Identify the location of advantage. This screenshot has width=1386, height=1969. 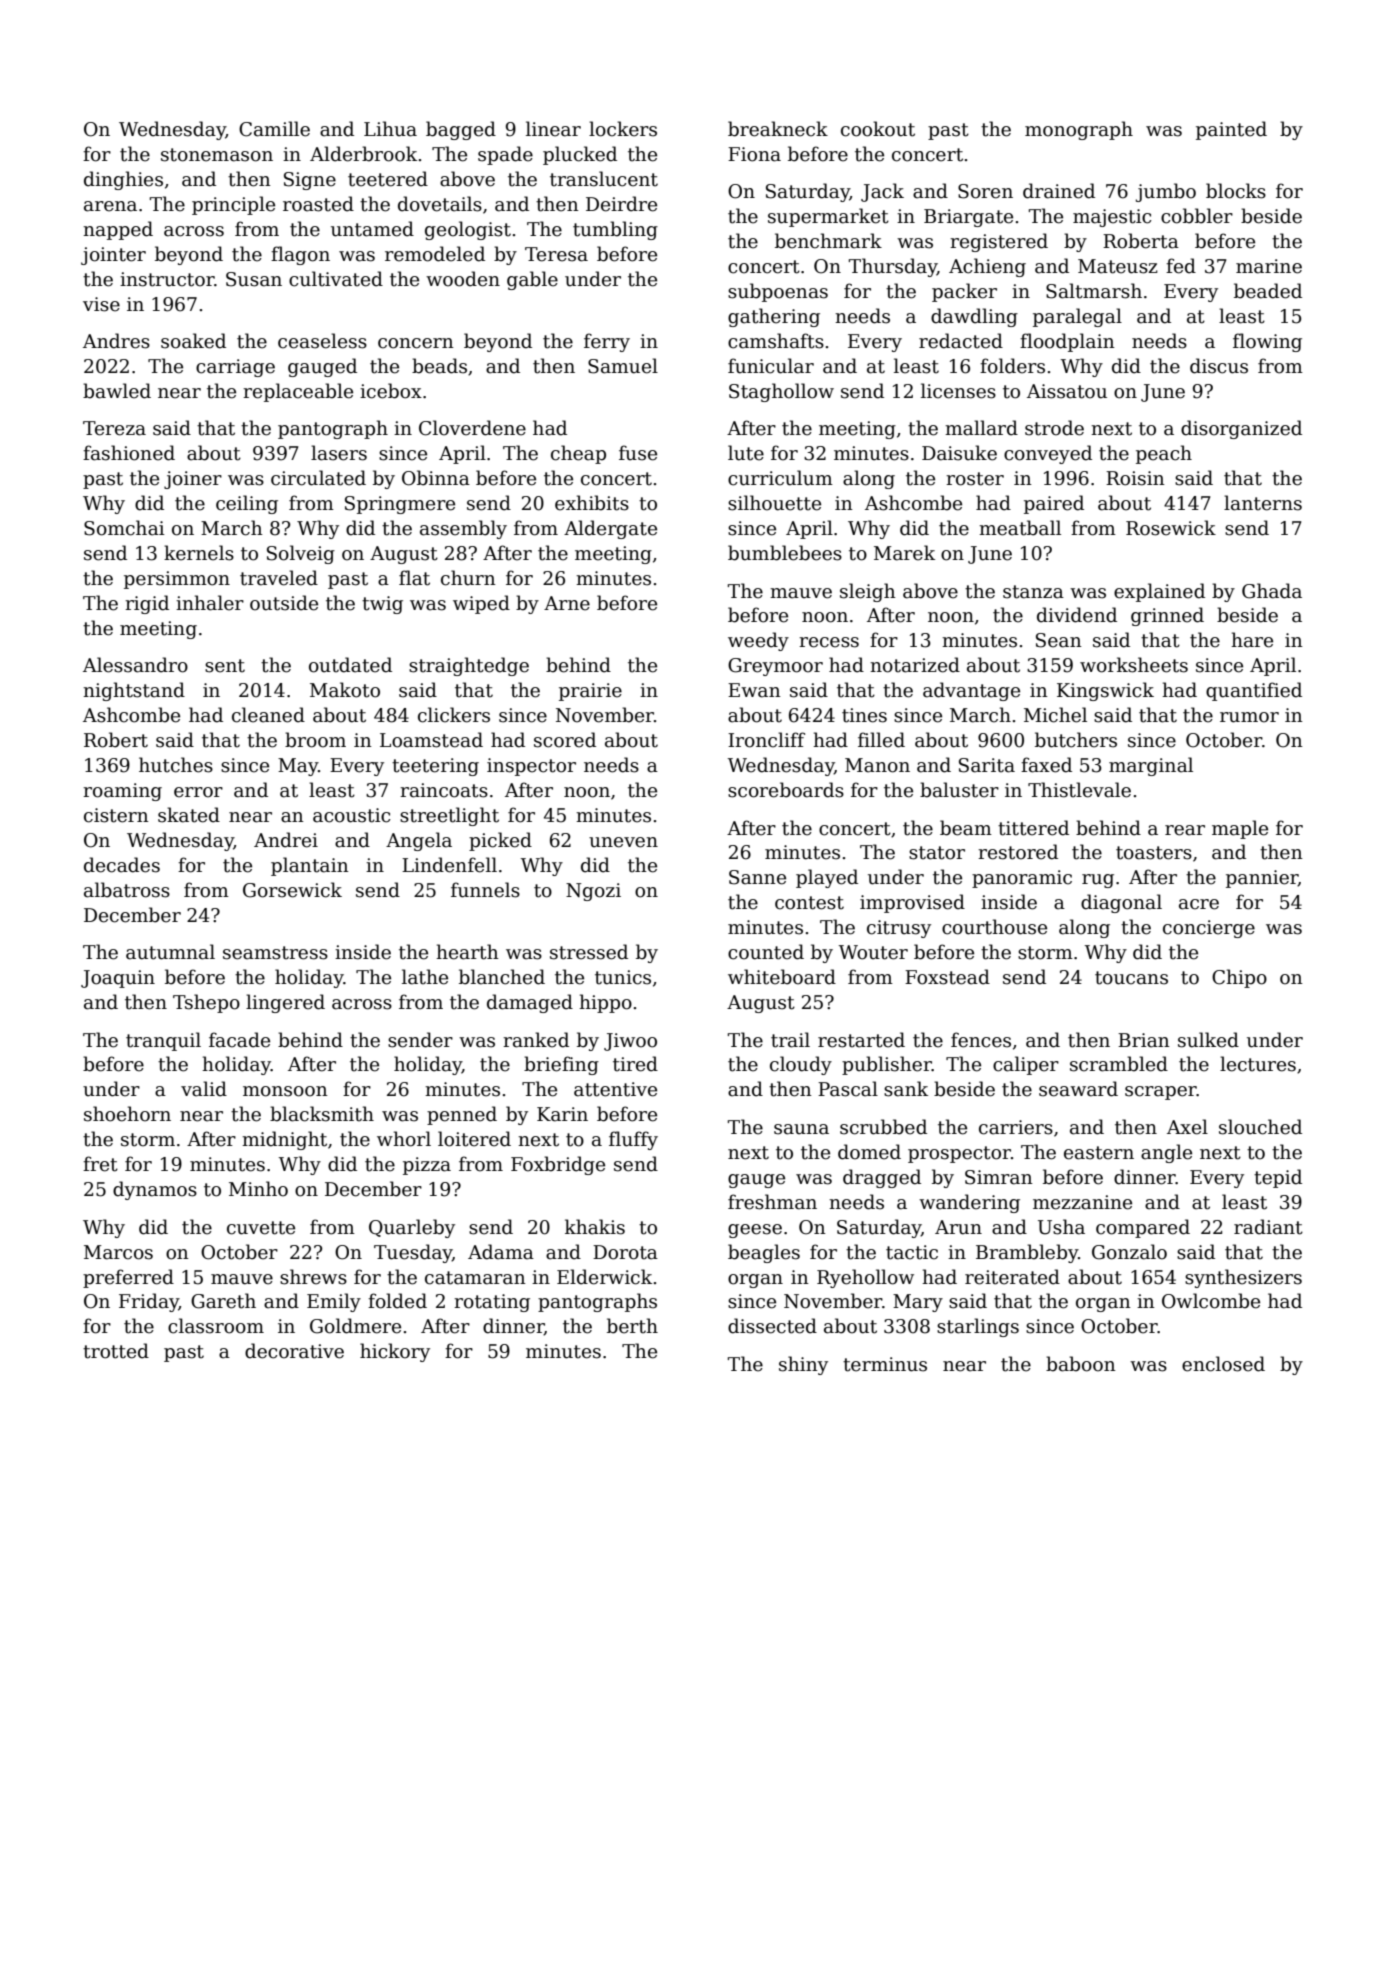
(971, 691).
